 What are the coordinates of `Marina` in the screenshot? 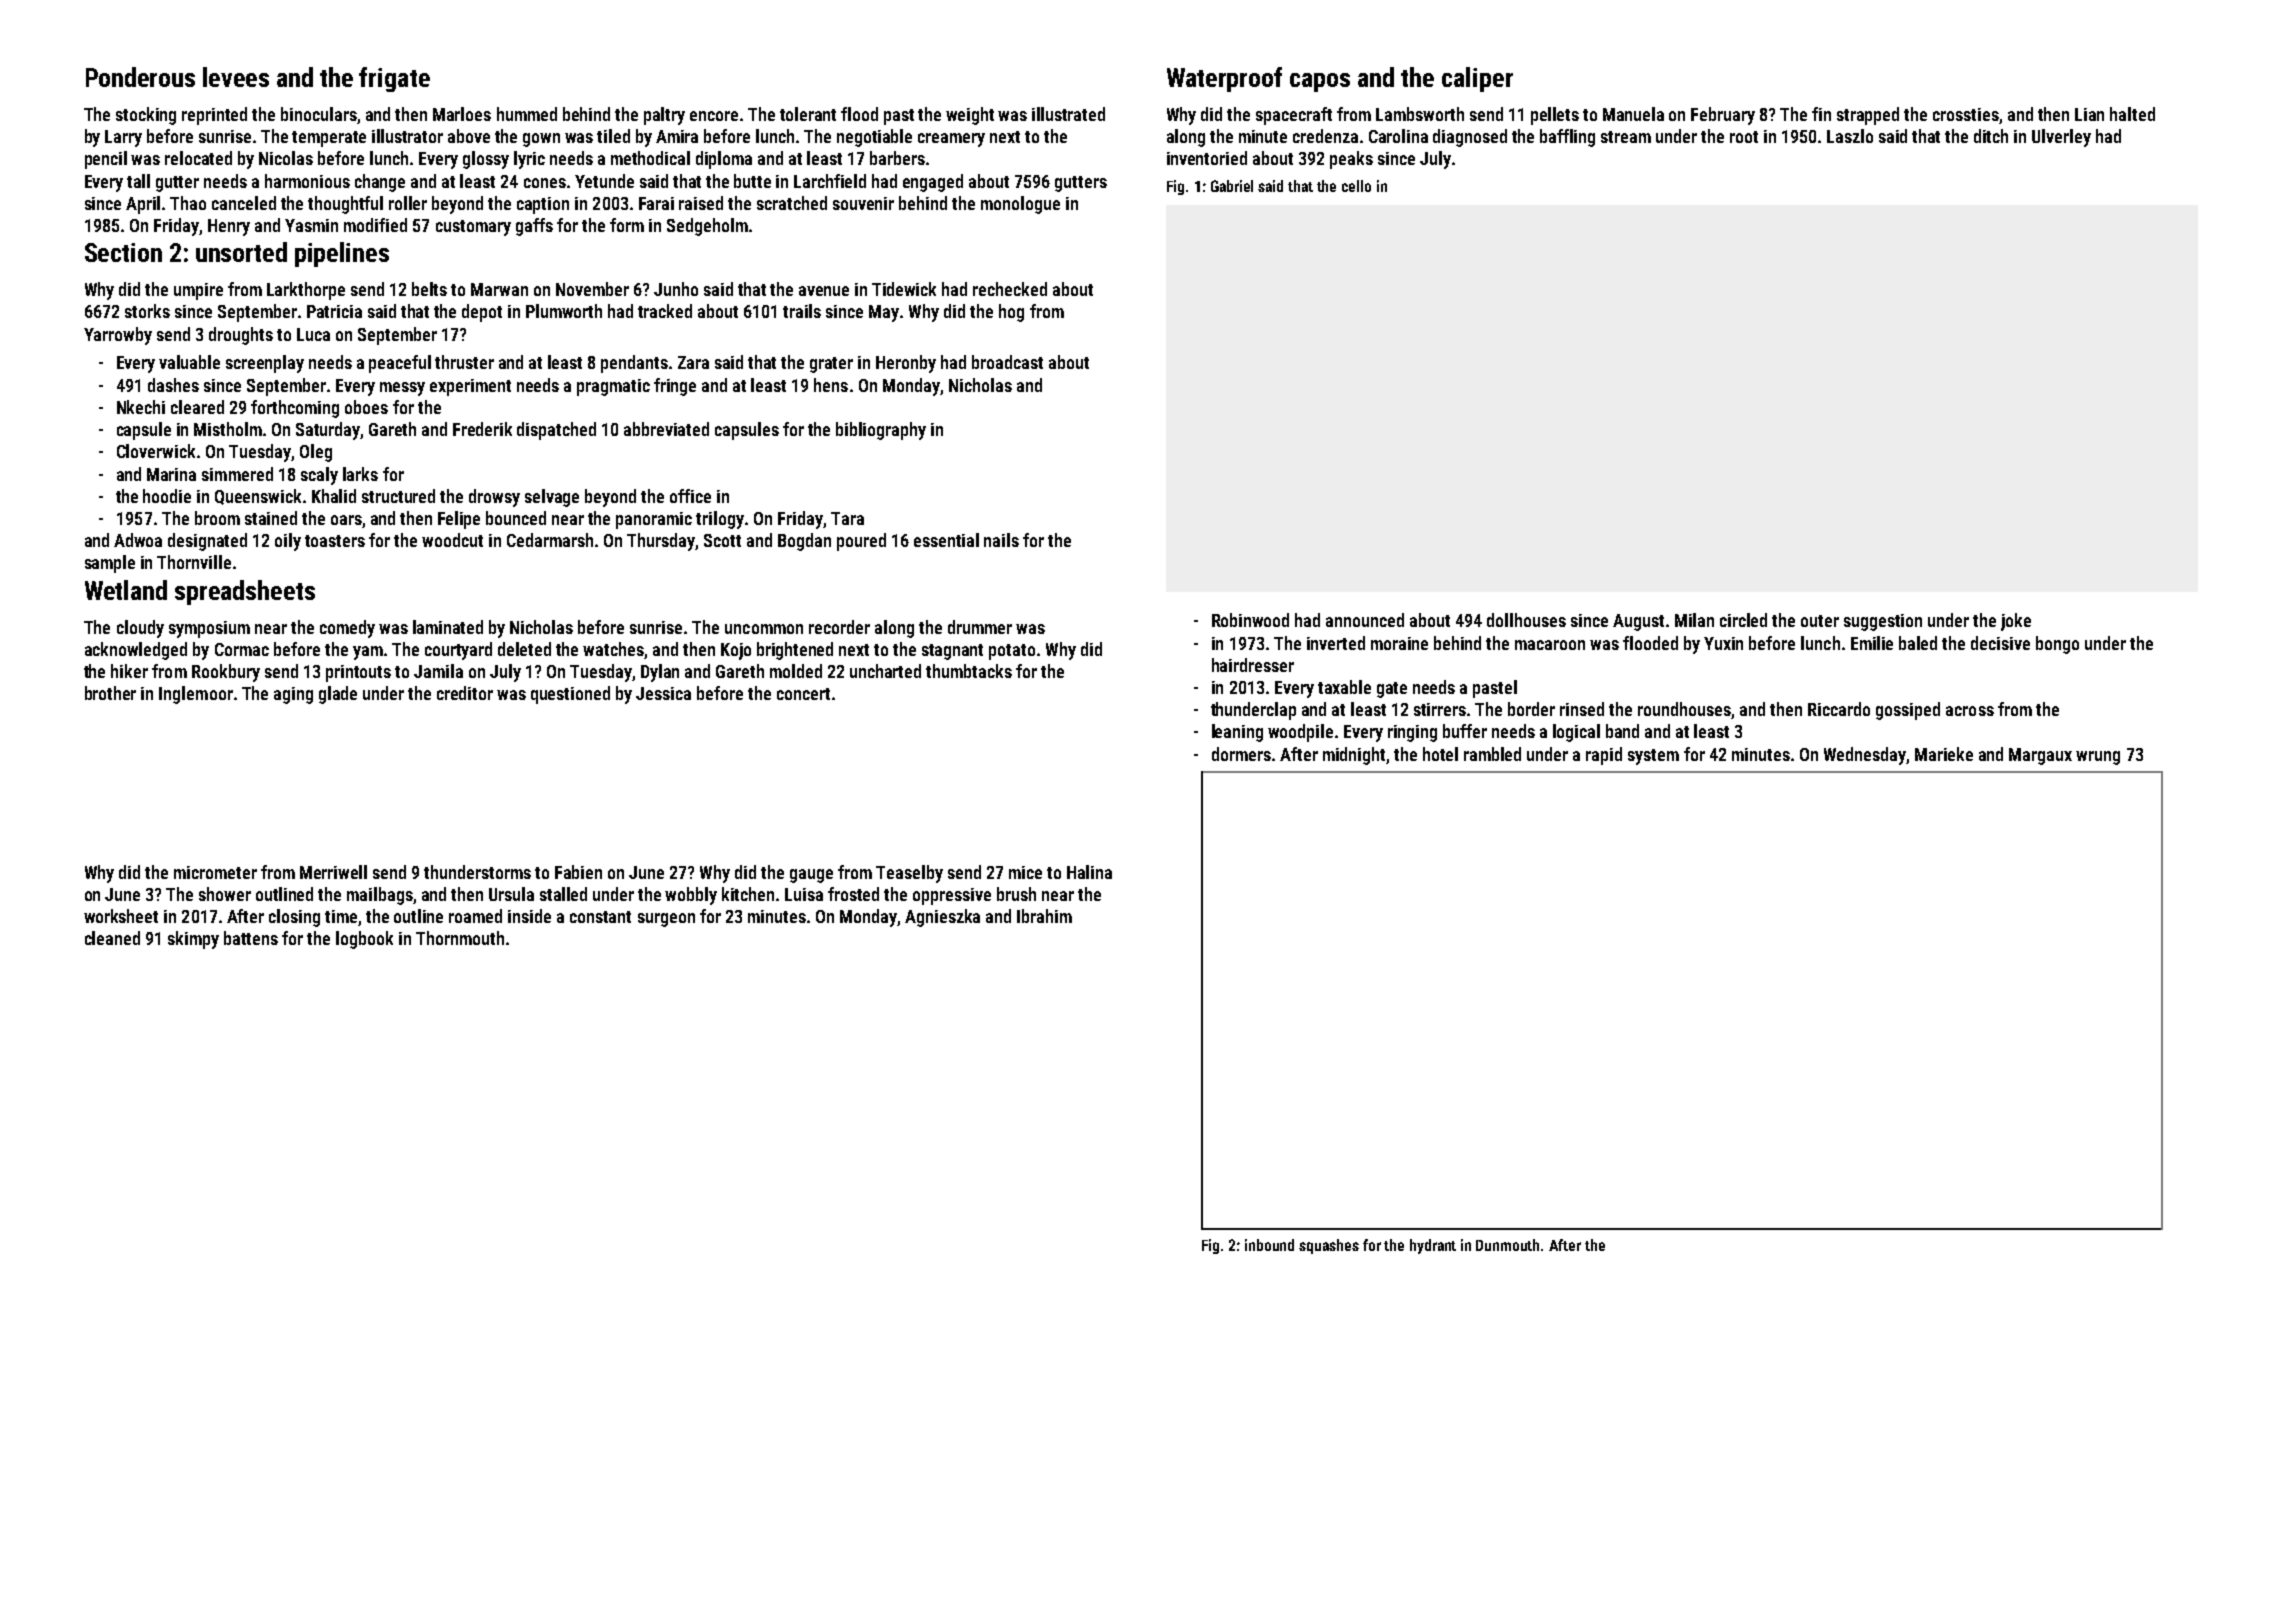 It's located at (171, 474).
